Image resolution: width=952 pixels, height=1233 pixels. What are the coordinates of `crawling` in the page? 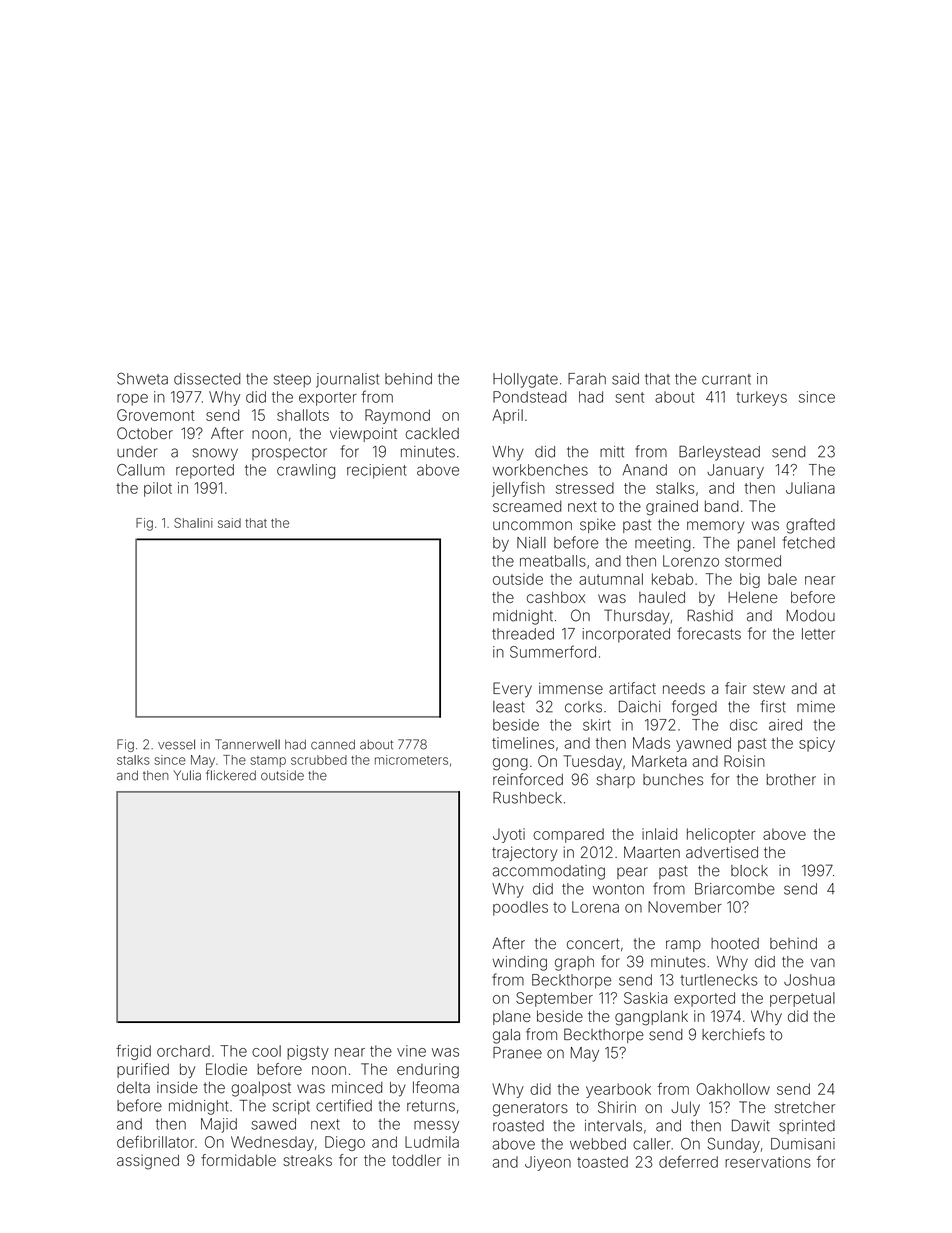 It's located at (306, 471).
